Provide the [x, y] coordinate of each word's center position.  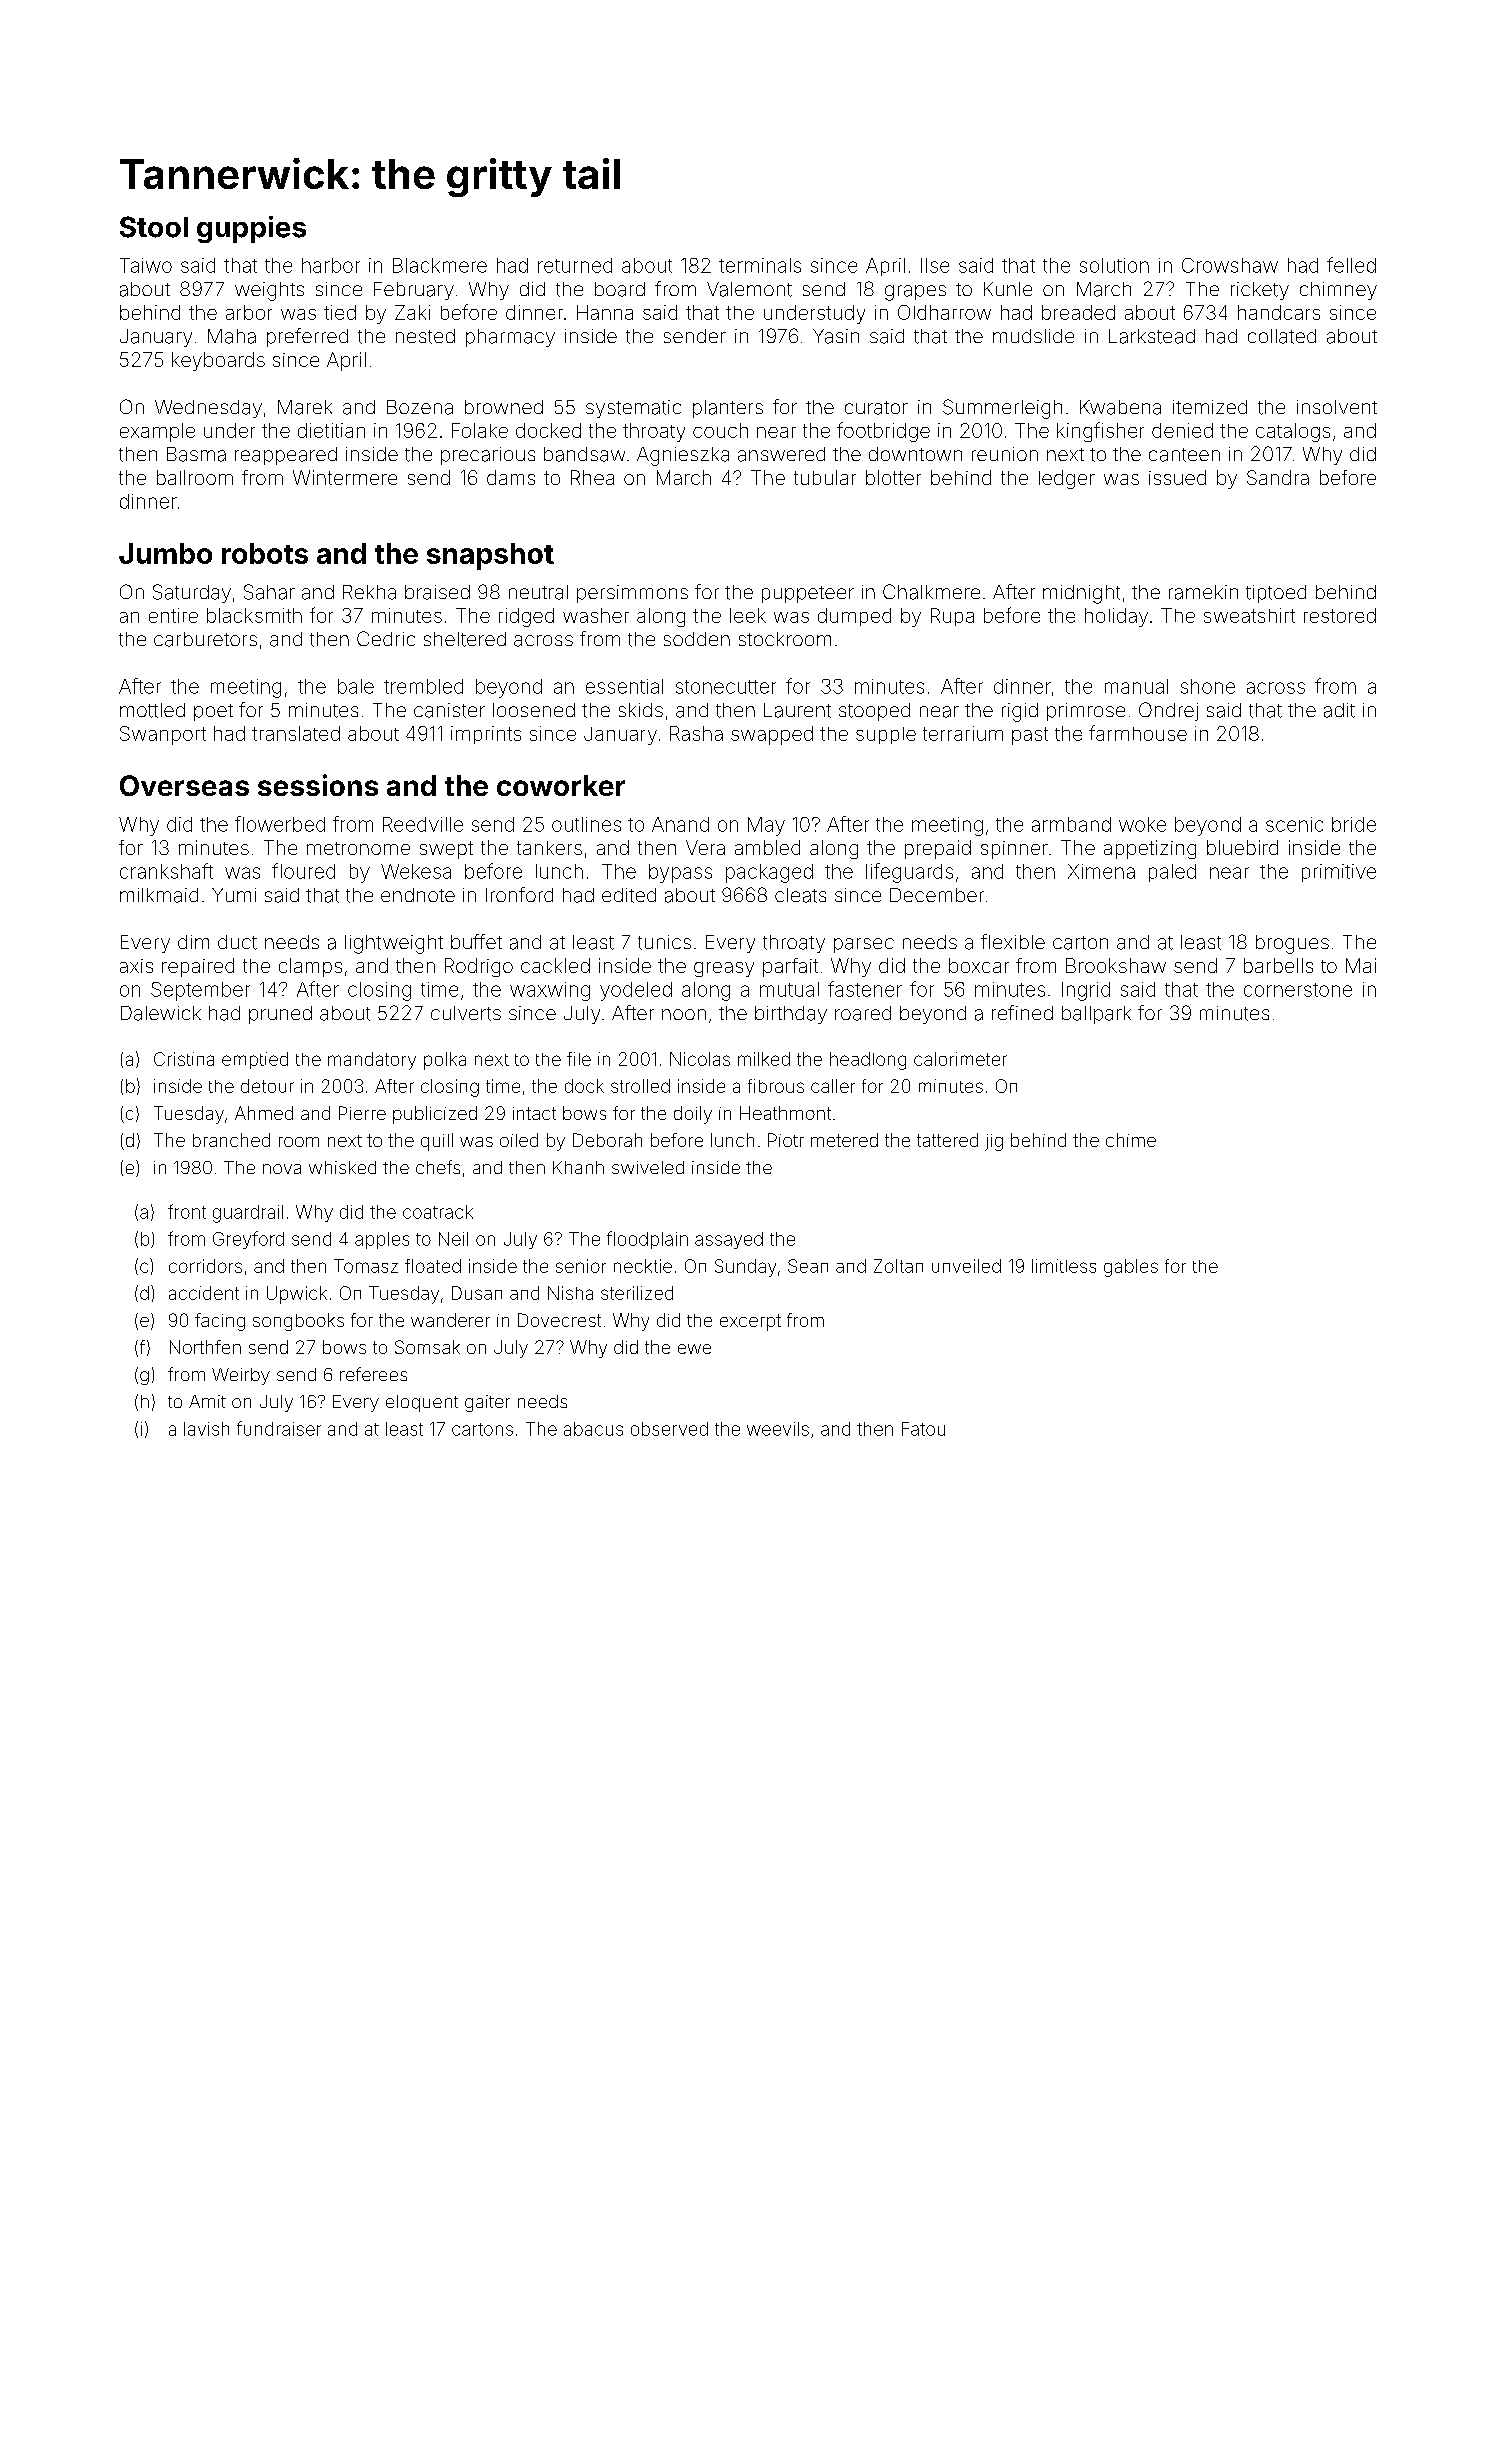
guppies [251, 229]
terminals [760, 265]
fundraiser [279, 1428]
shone [1208, 686]
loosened [534, 710]
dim [193, 942]
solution [1114, 265]
